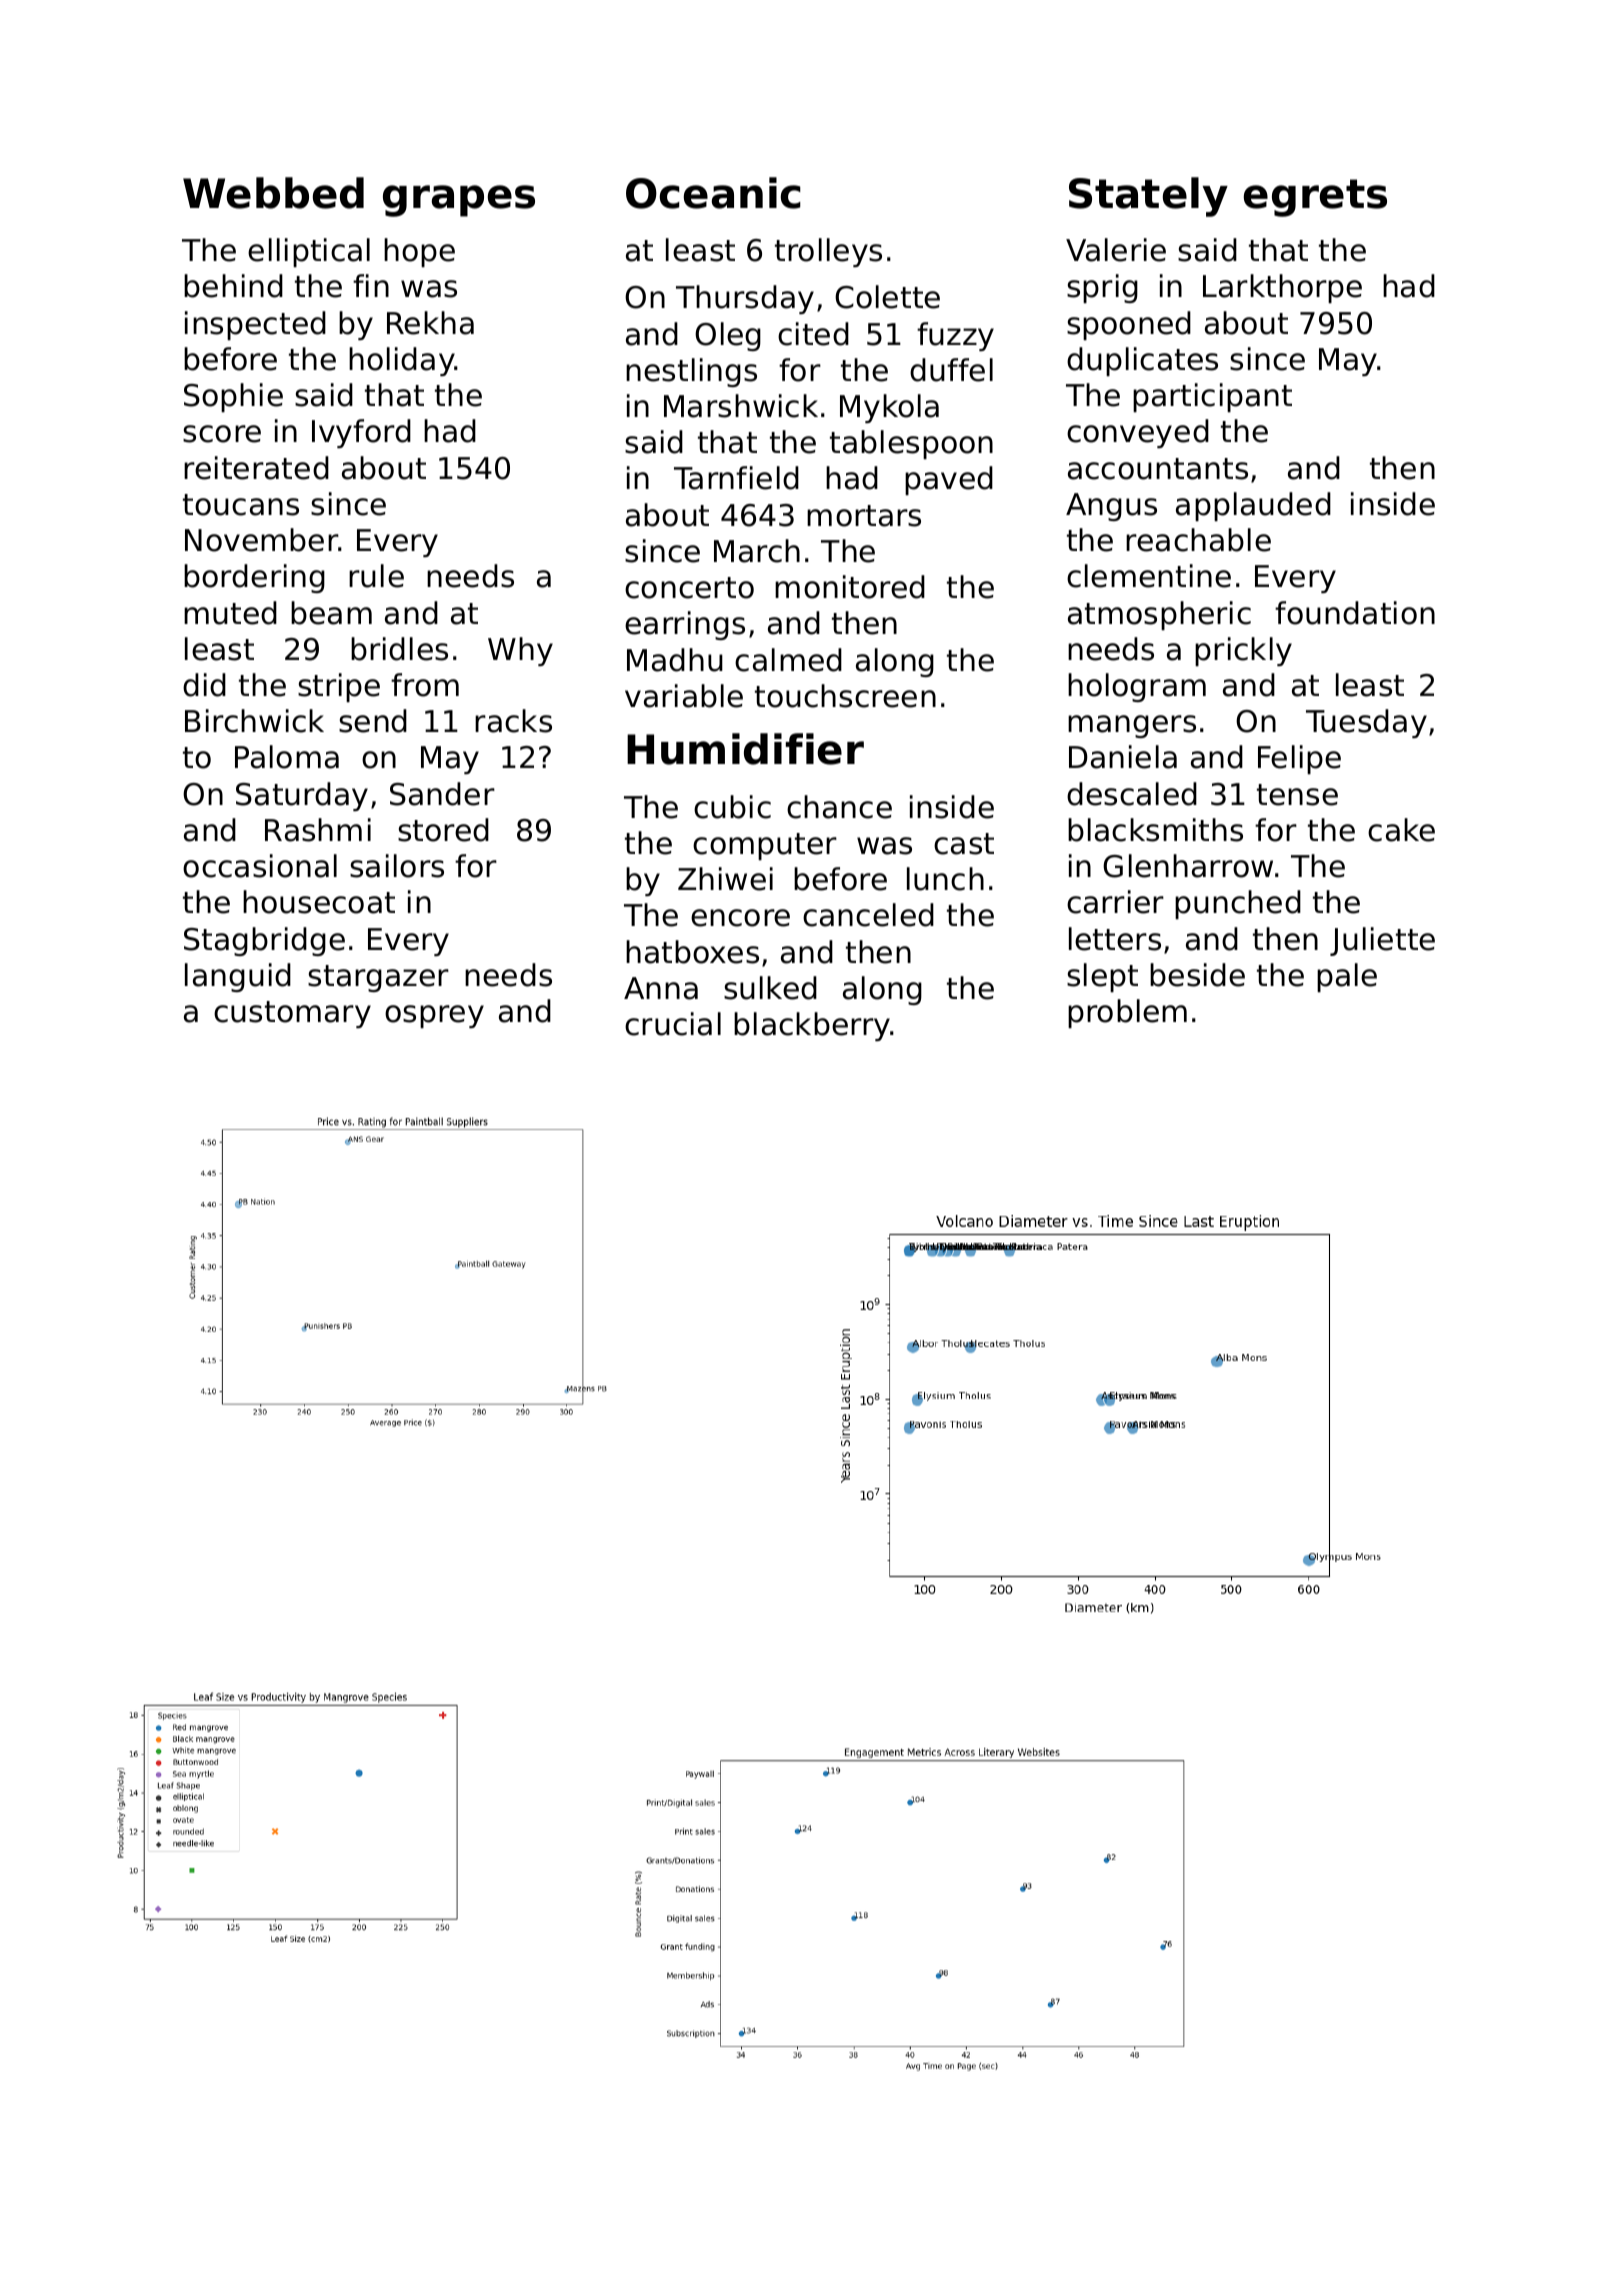 This document has height=2292, width=1620. What do you see at coordinates (1148, 197) in the document?
I see `Stately` at bounding box center [1148, 197].
